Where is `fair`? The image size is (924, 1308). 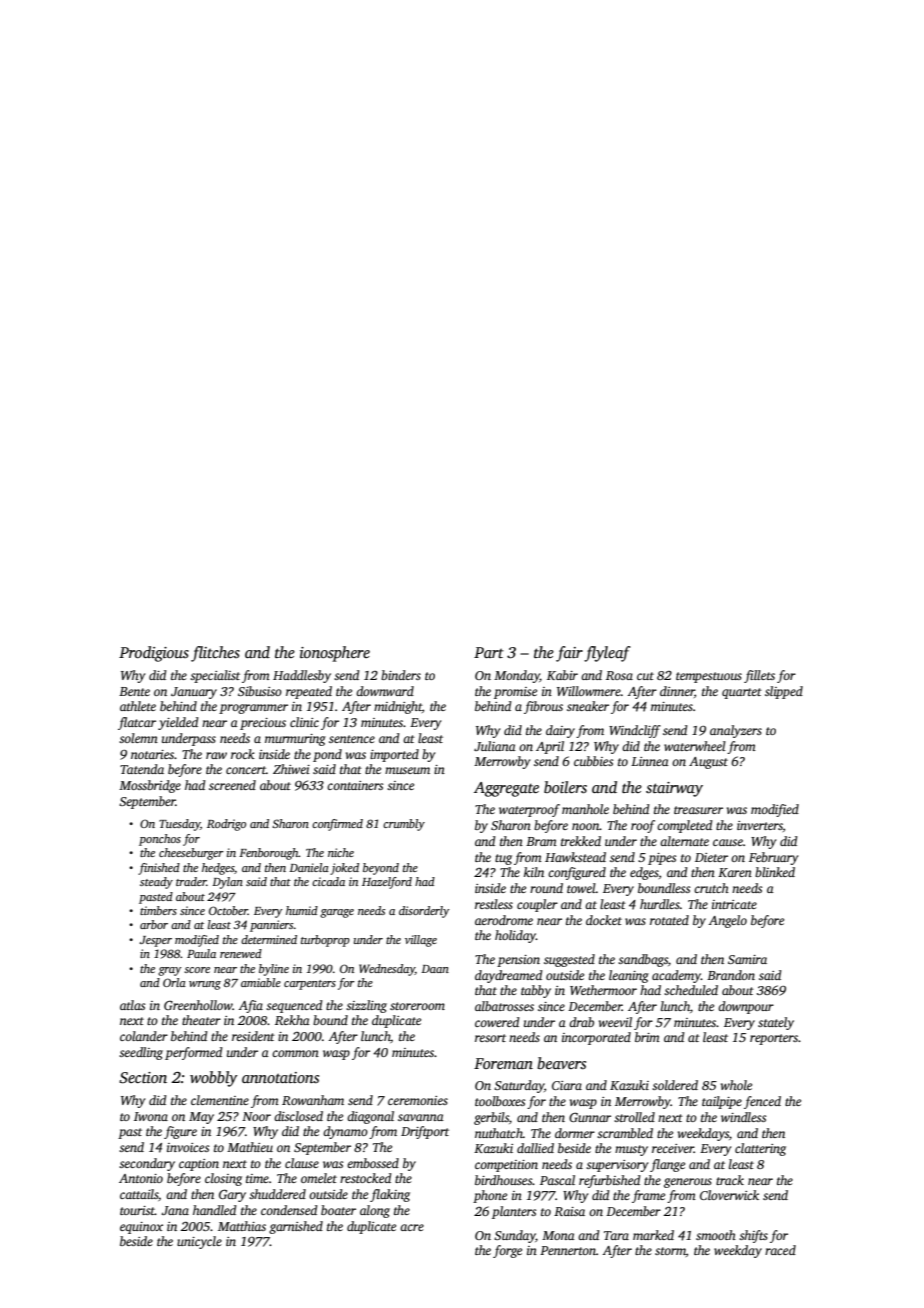 fair is located at coordinates (569, 654).
